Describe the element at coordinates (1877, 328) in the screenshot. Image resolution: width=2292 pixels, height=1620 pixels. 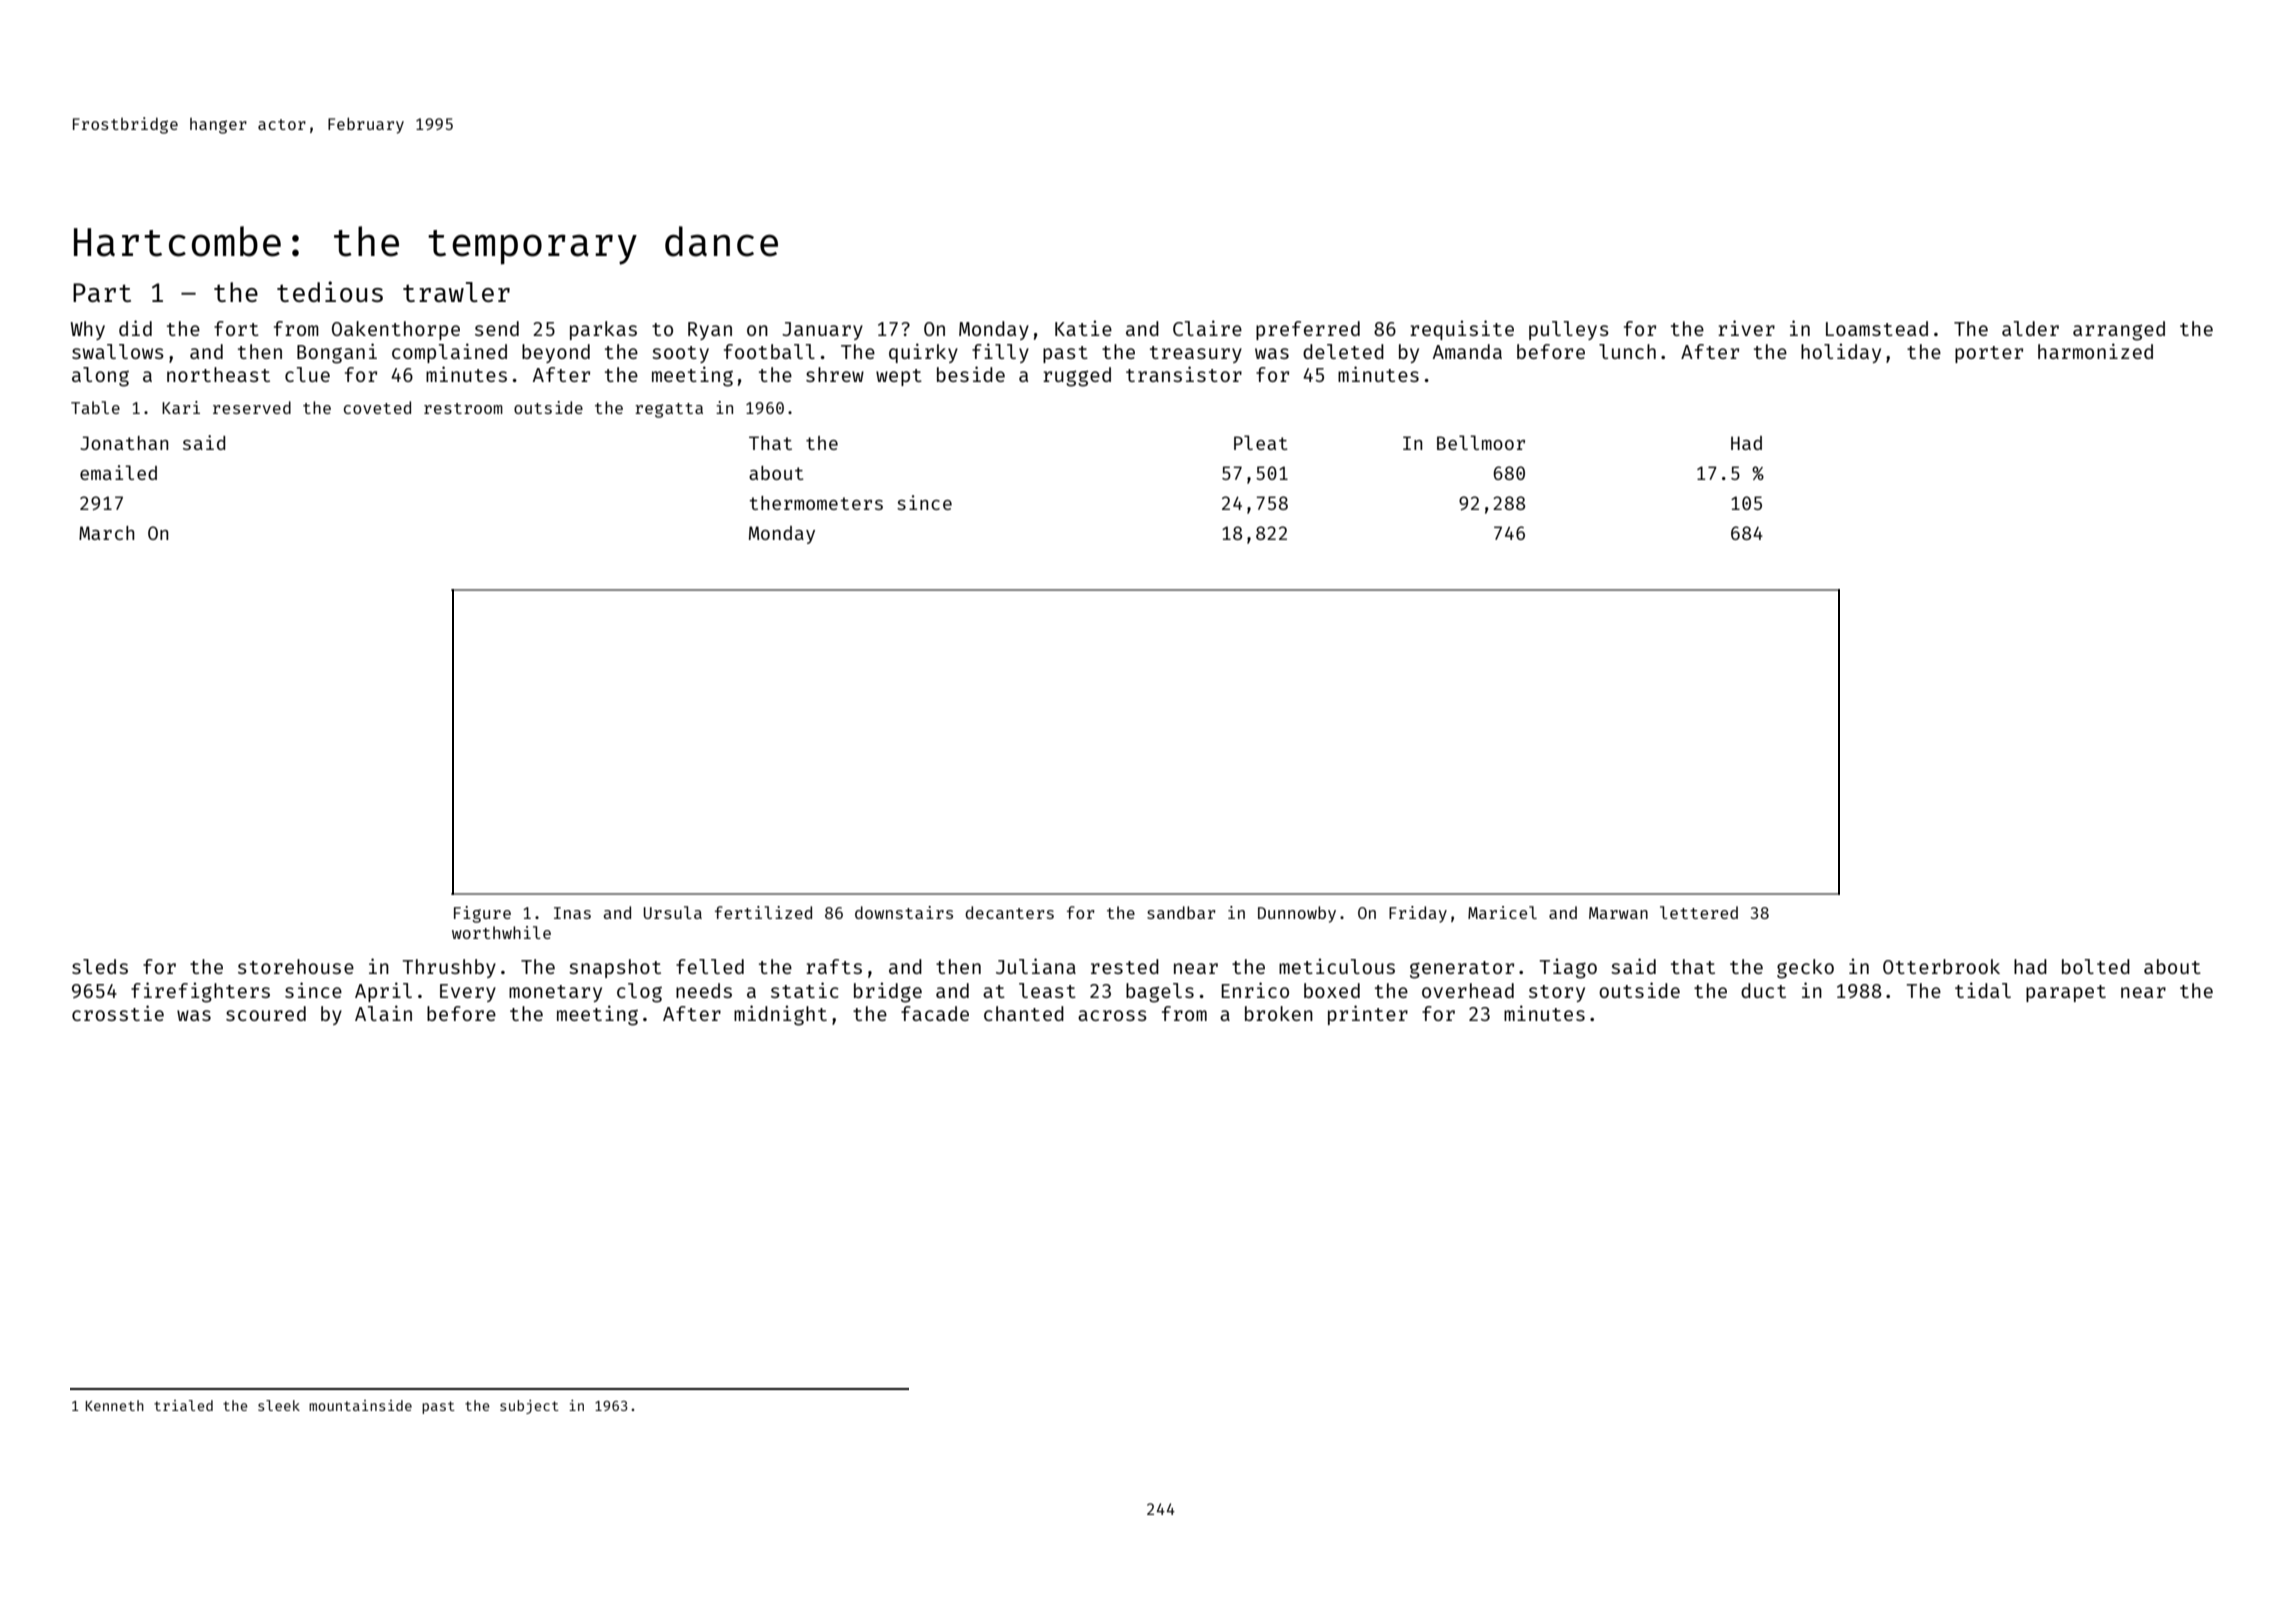
I see `Loamstead` at that location.
